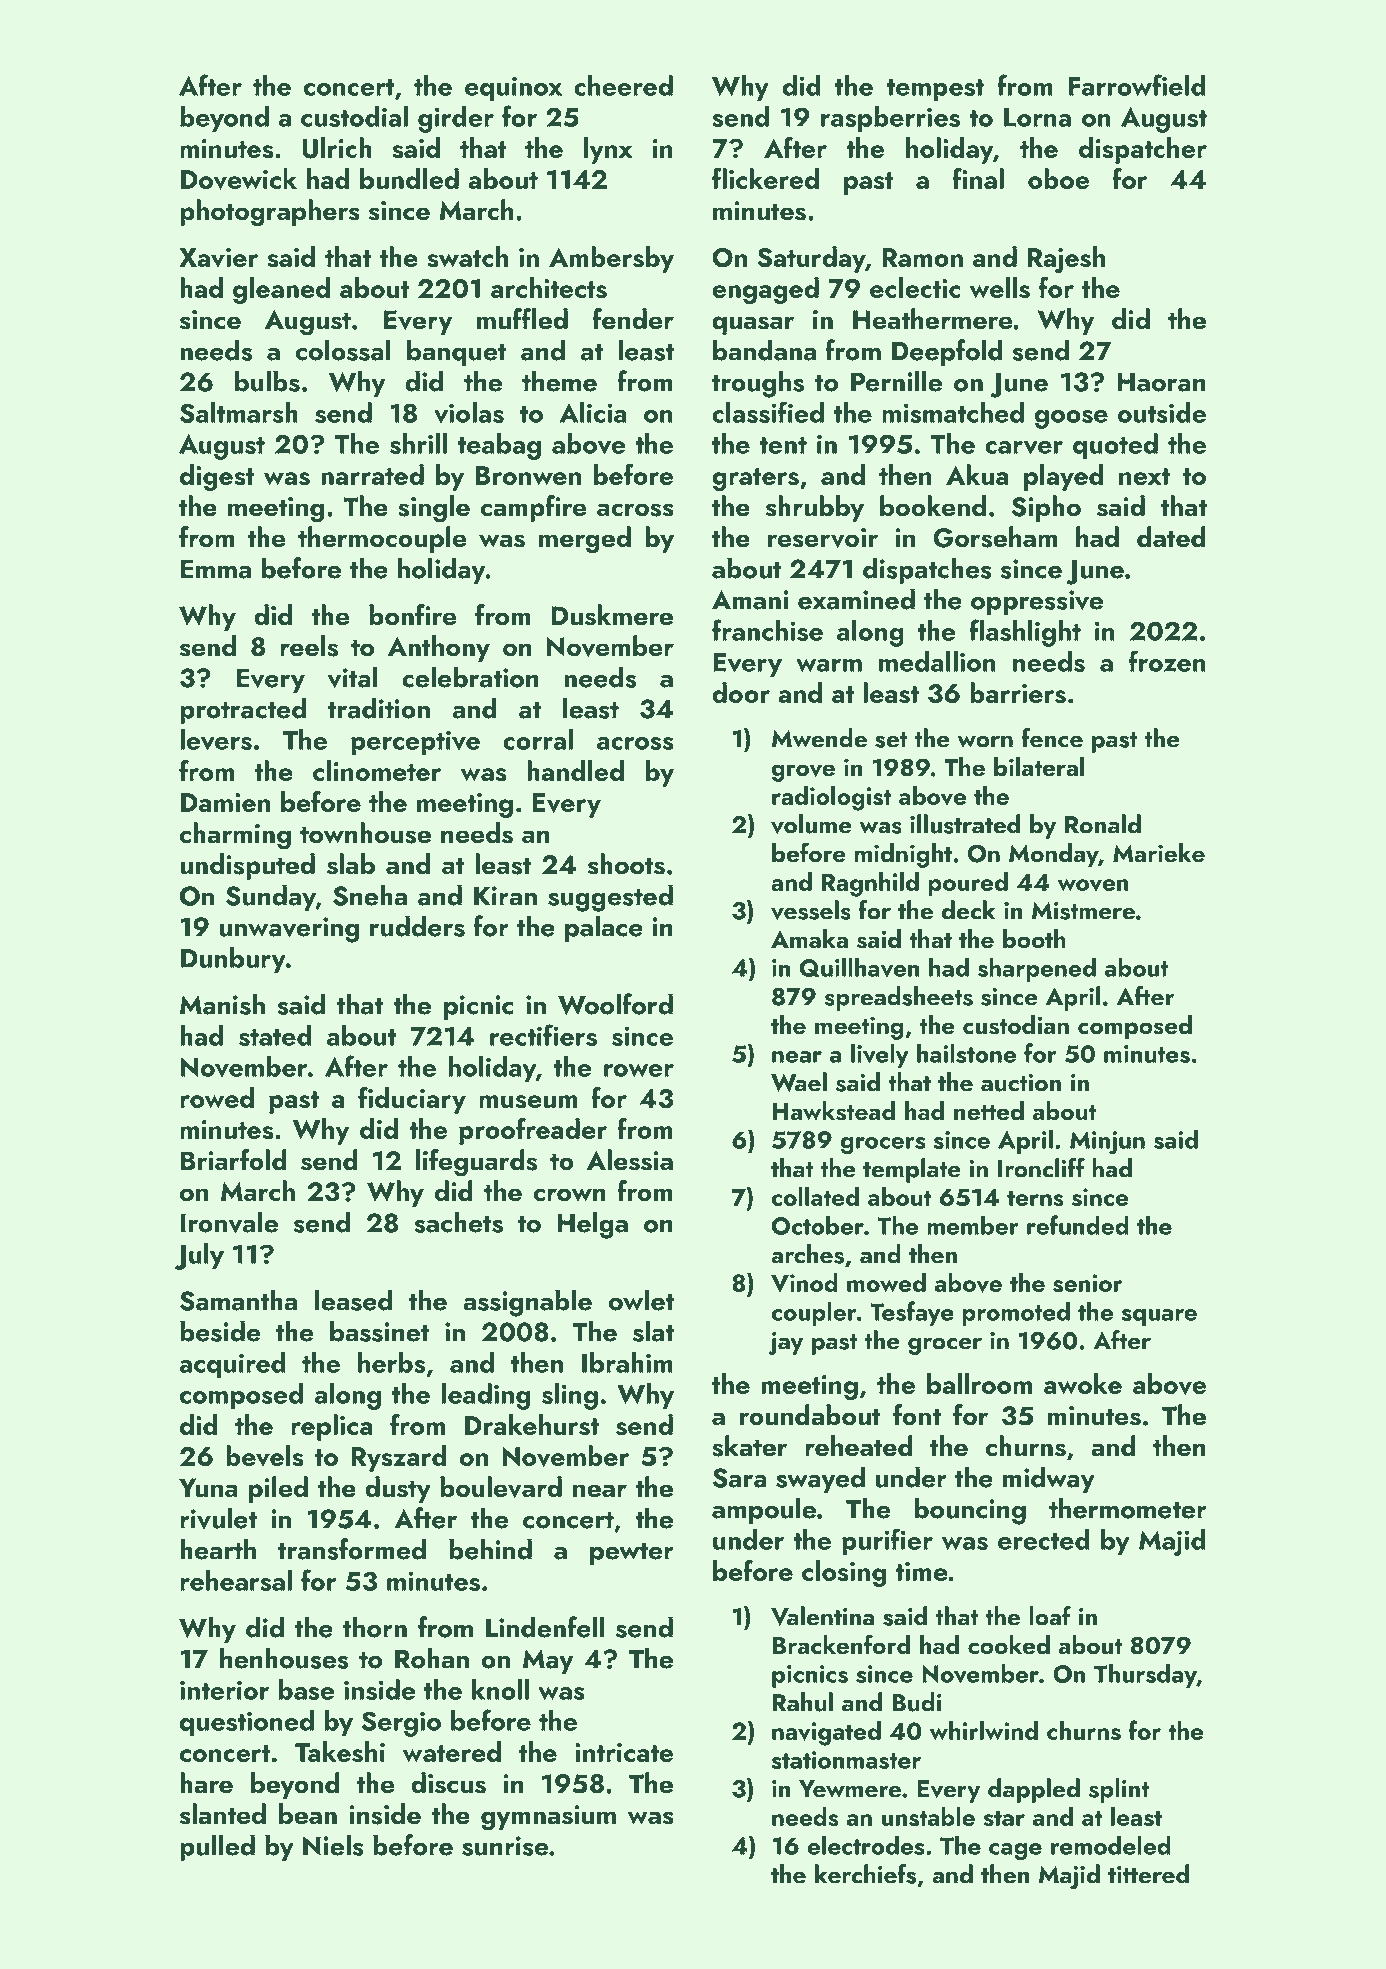 The width and height of the document is (1386, 1969). What do you see at coordinates (401, 1724) in the document?
I see `Sergio` at bounding box center [401, 1724].
